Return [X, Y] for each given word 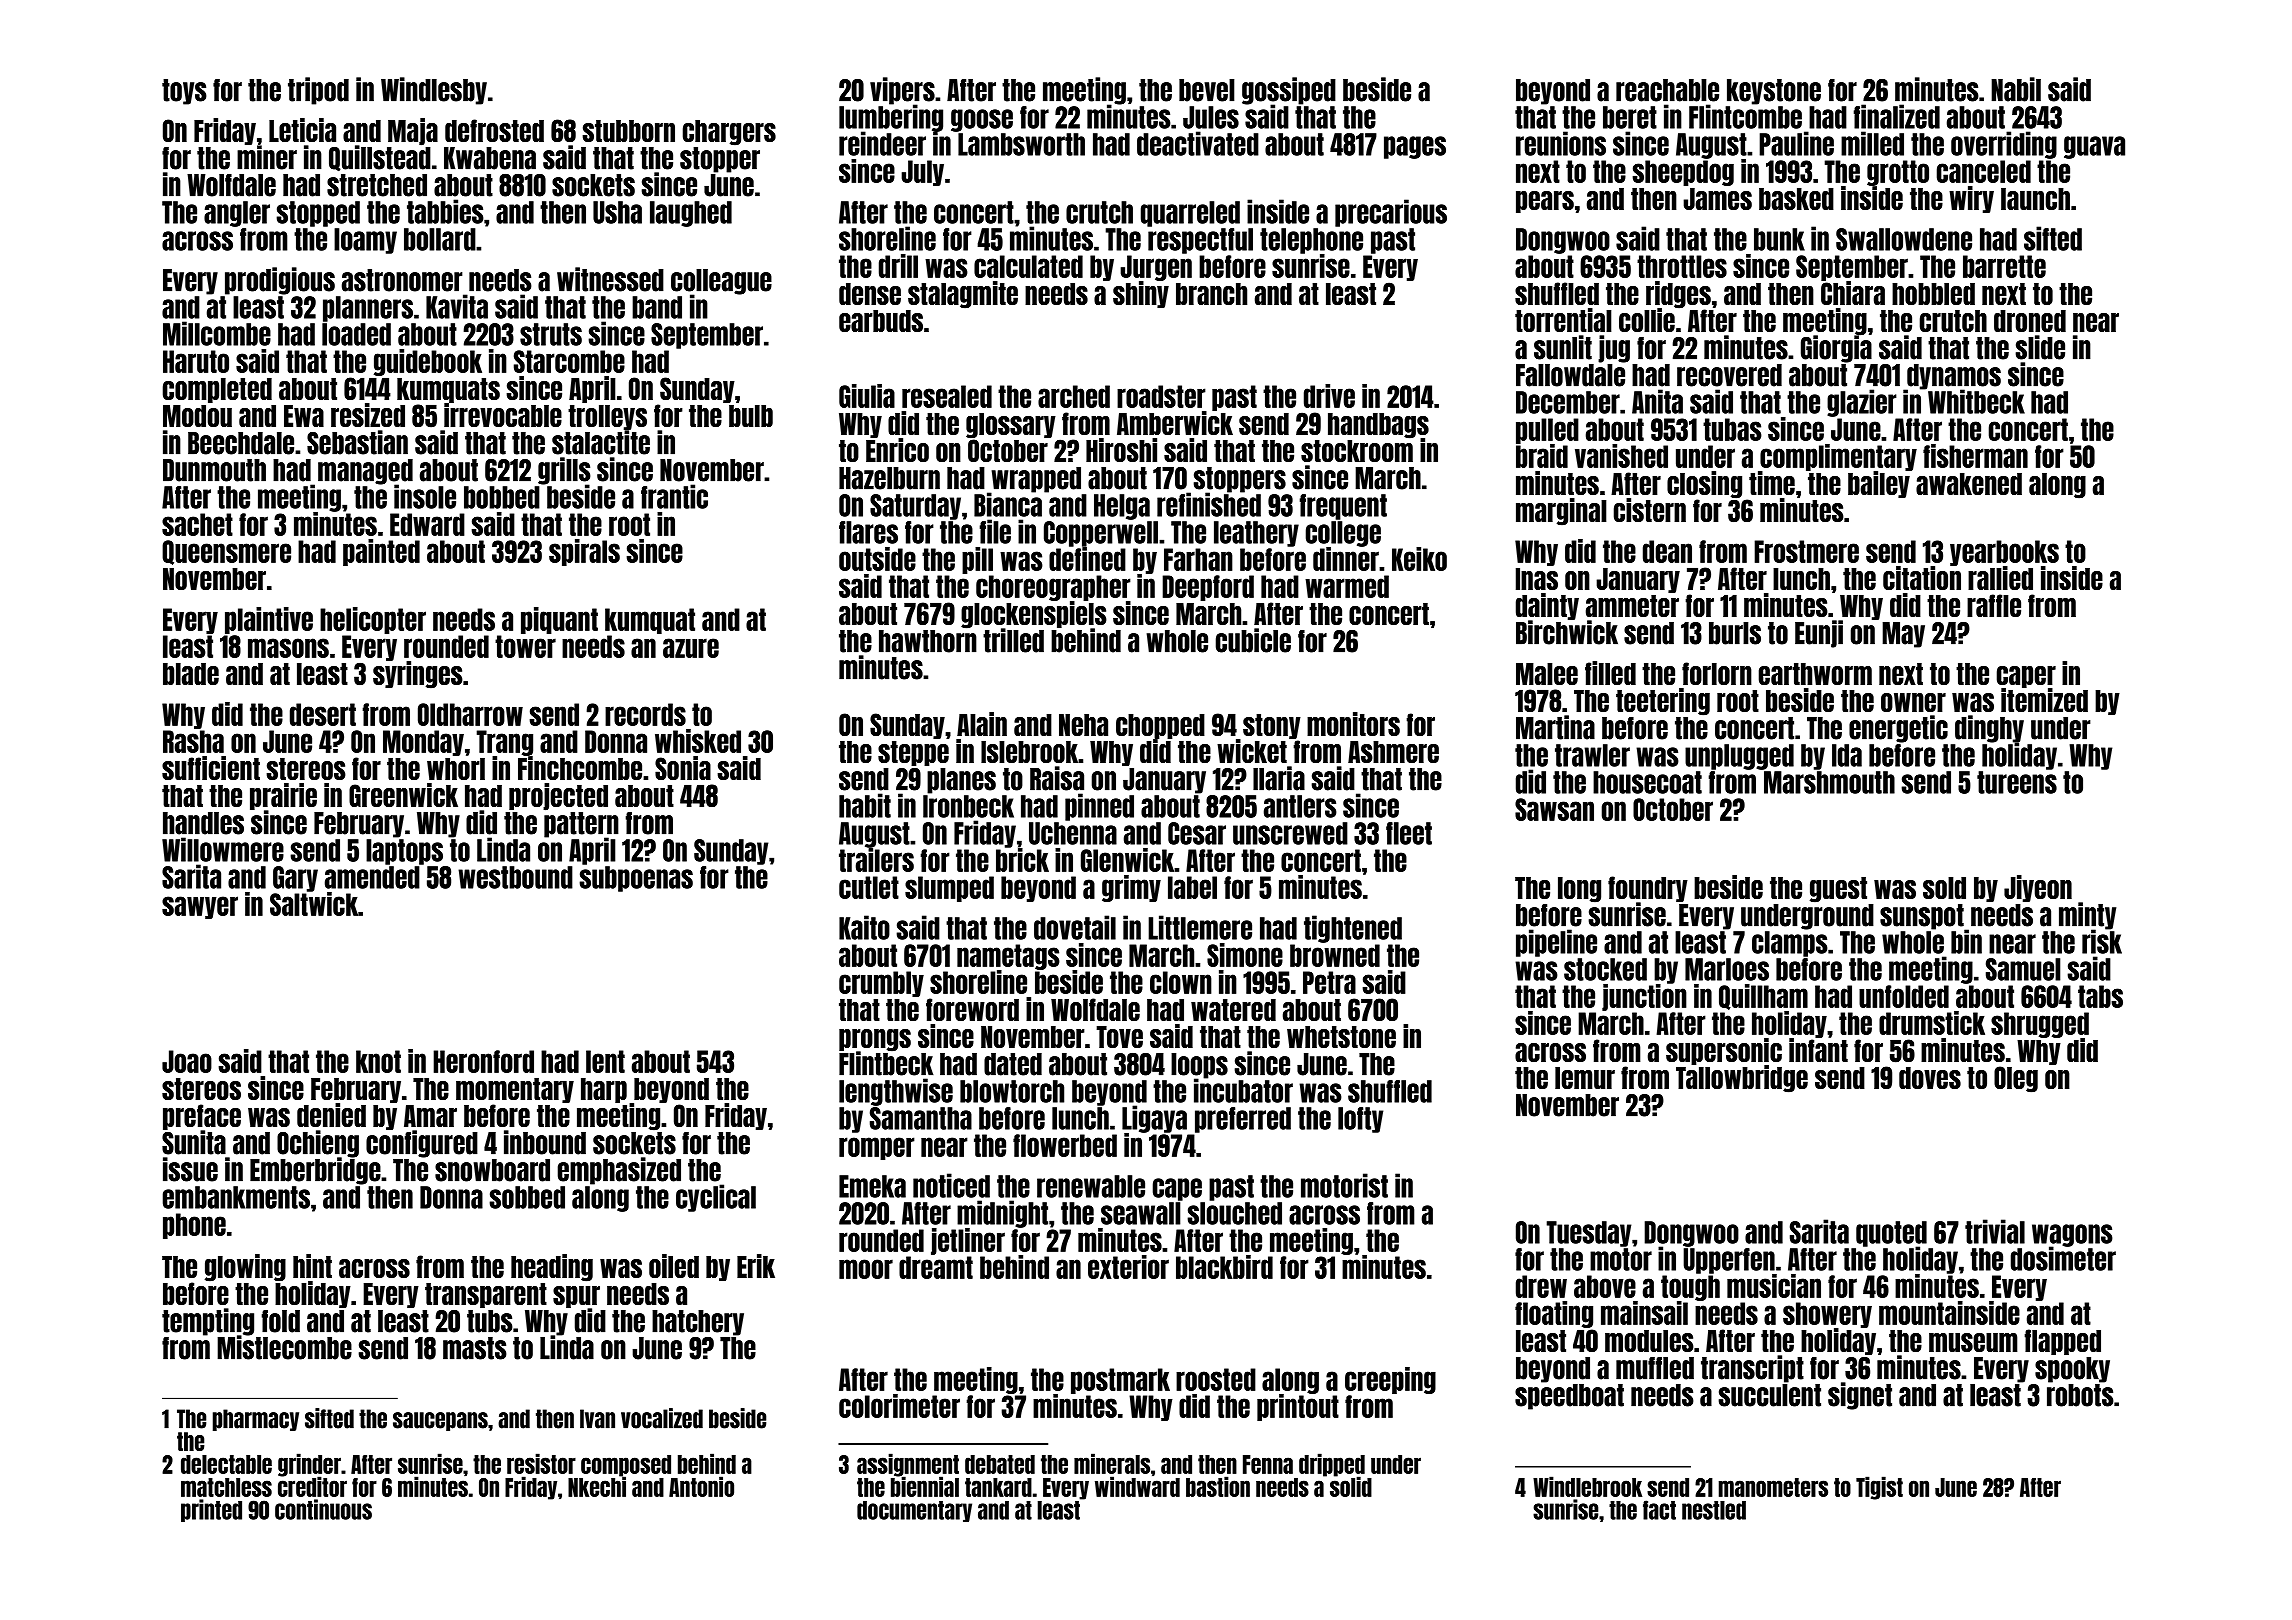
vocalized [662, 1418]
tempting [208, 1322]
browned [1335, 955]
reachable [1667, 90]
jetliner [968, 1241]
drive [1329, 396]
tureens [2017, 782]
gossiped [1289, 91]
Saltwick [314, 904]
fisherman [1975, 456]
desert [323, 714]
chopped [1160, 726]
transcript [1752, 1369]
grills [564, 471]
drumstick [1932, 1023]
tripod [318, 91]
